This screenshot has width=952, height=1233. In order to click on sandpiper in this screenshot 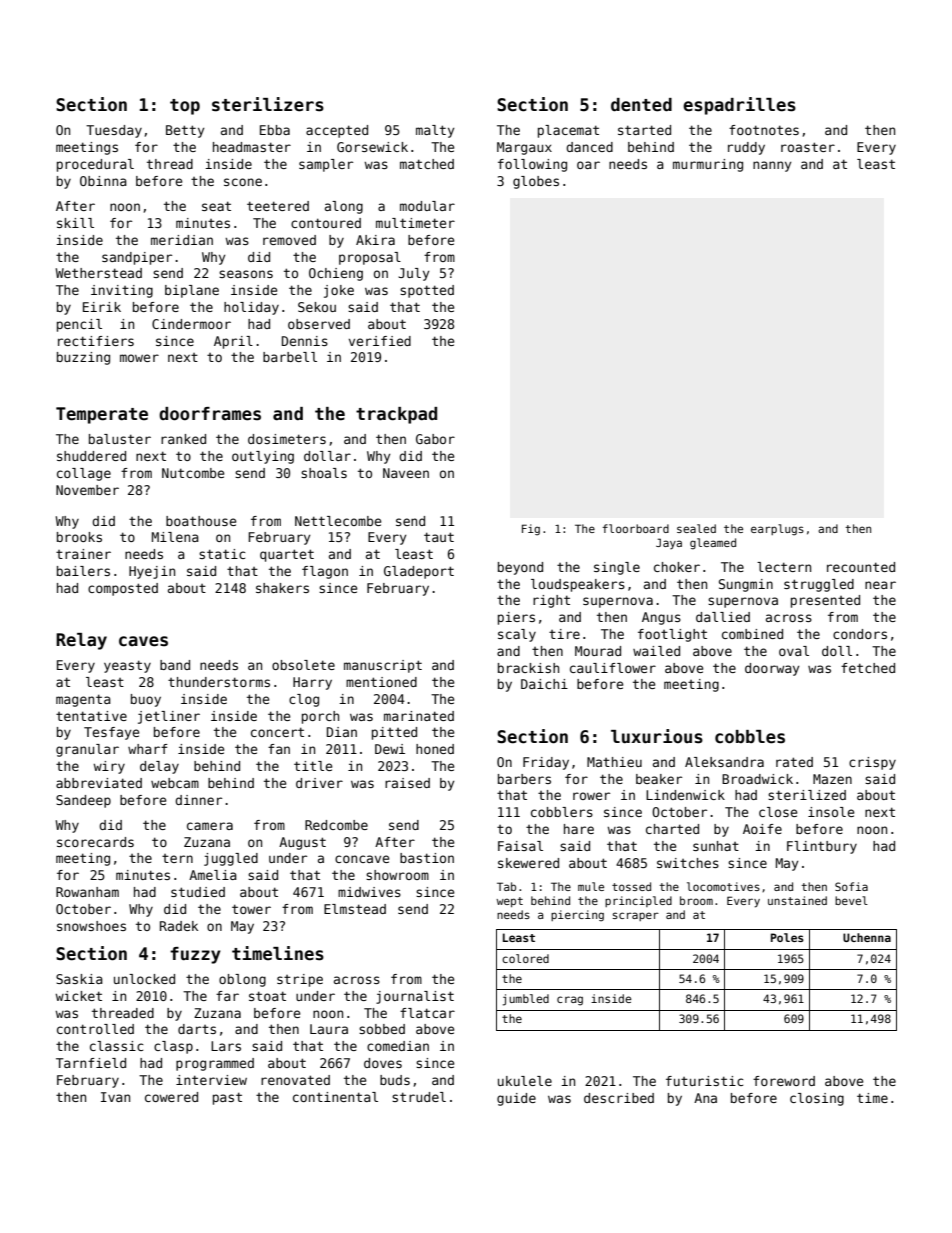, I will do `click(137, 258)`.
